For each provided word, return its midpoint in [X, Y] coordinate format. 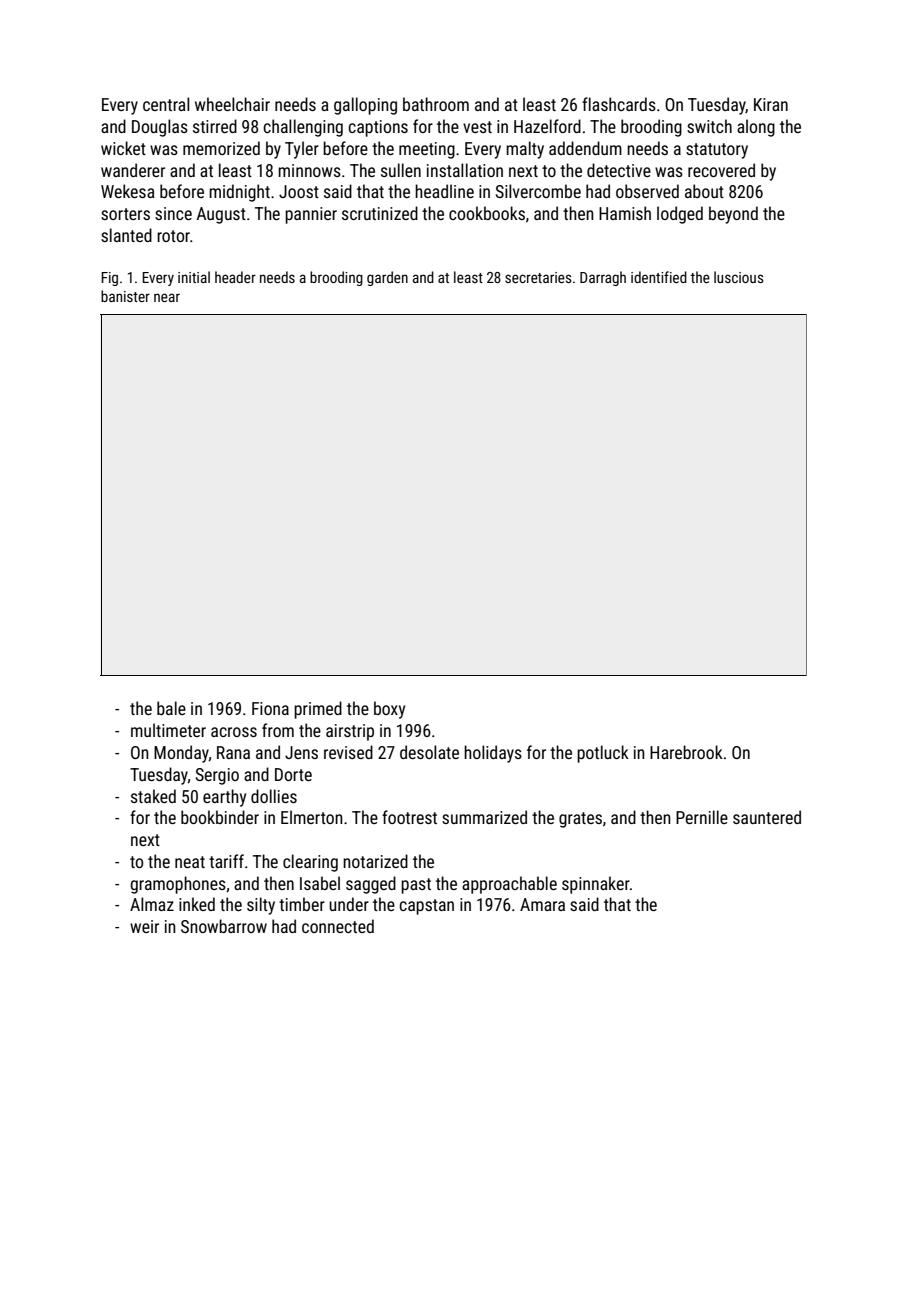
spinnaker [596, 885]
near [167, 297]
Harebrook [686, 752]
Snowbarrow [224, 926]
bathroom [436, 104]
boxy [389, 710]
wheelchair [232, 104]
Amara [542, 904]
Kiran [771, 104]
